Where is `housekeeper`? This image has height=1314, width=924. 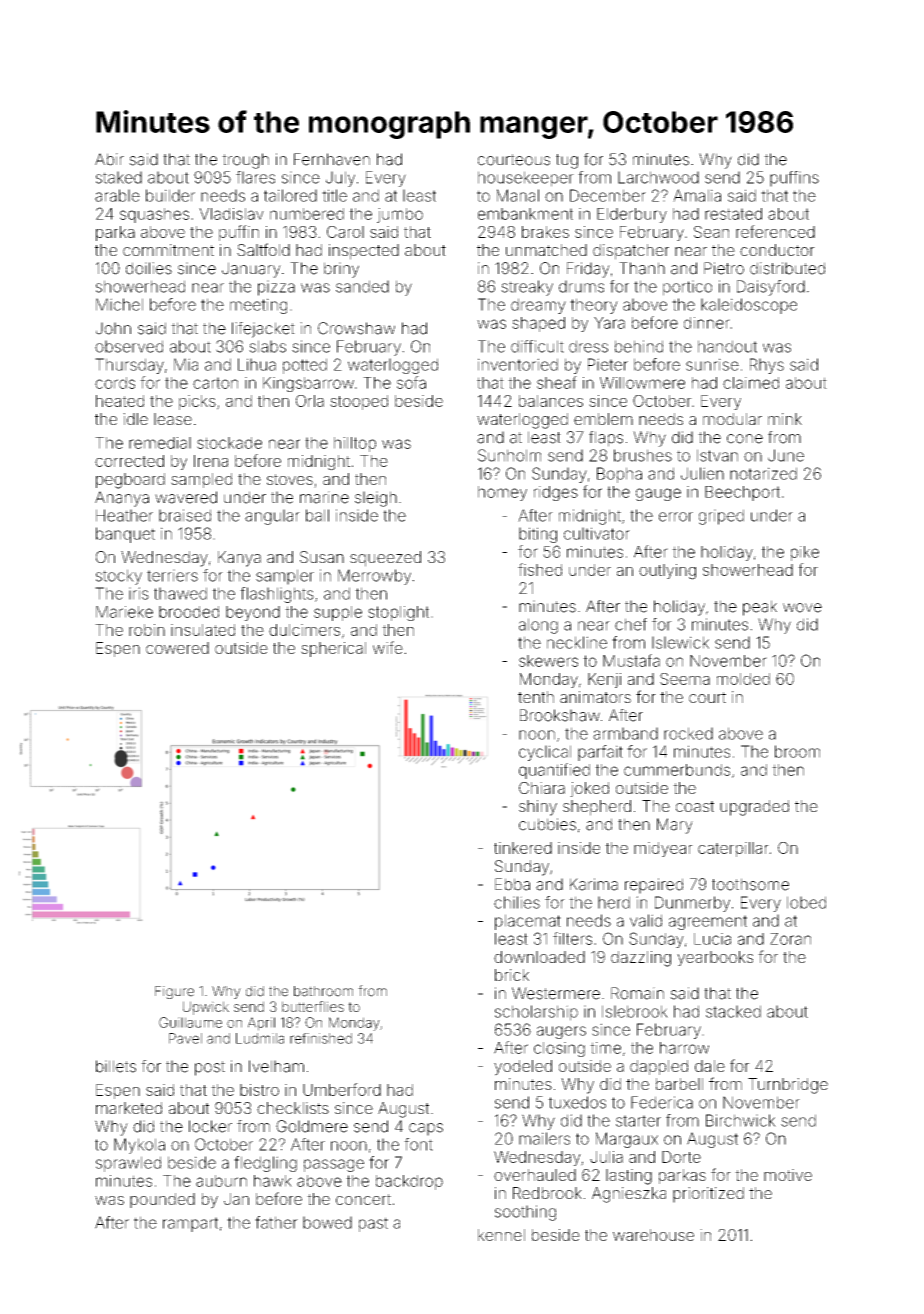 housekeeper is located at coordinates (526, 179).
